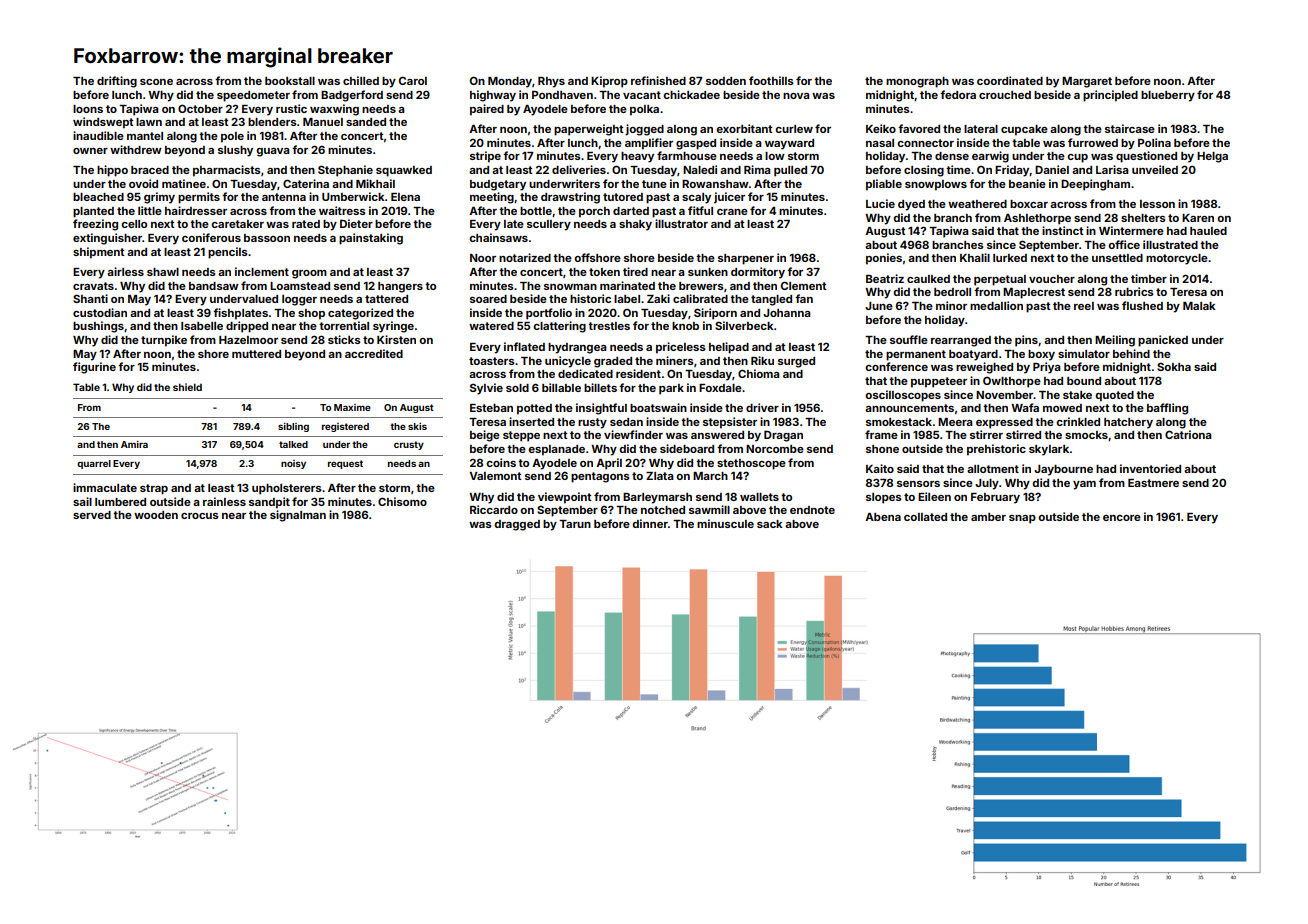  Describe the element at coordinates (272, 122) in the page. I see `blenders` at that location.
